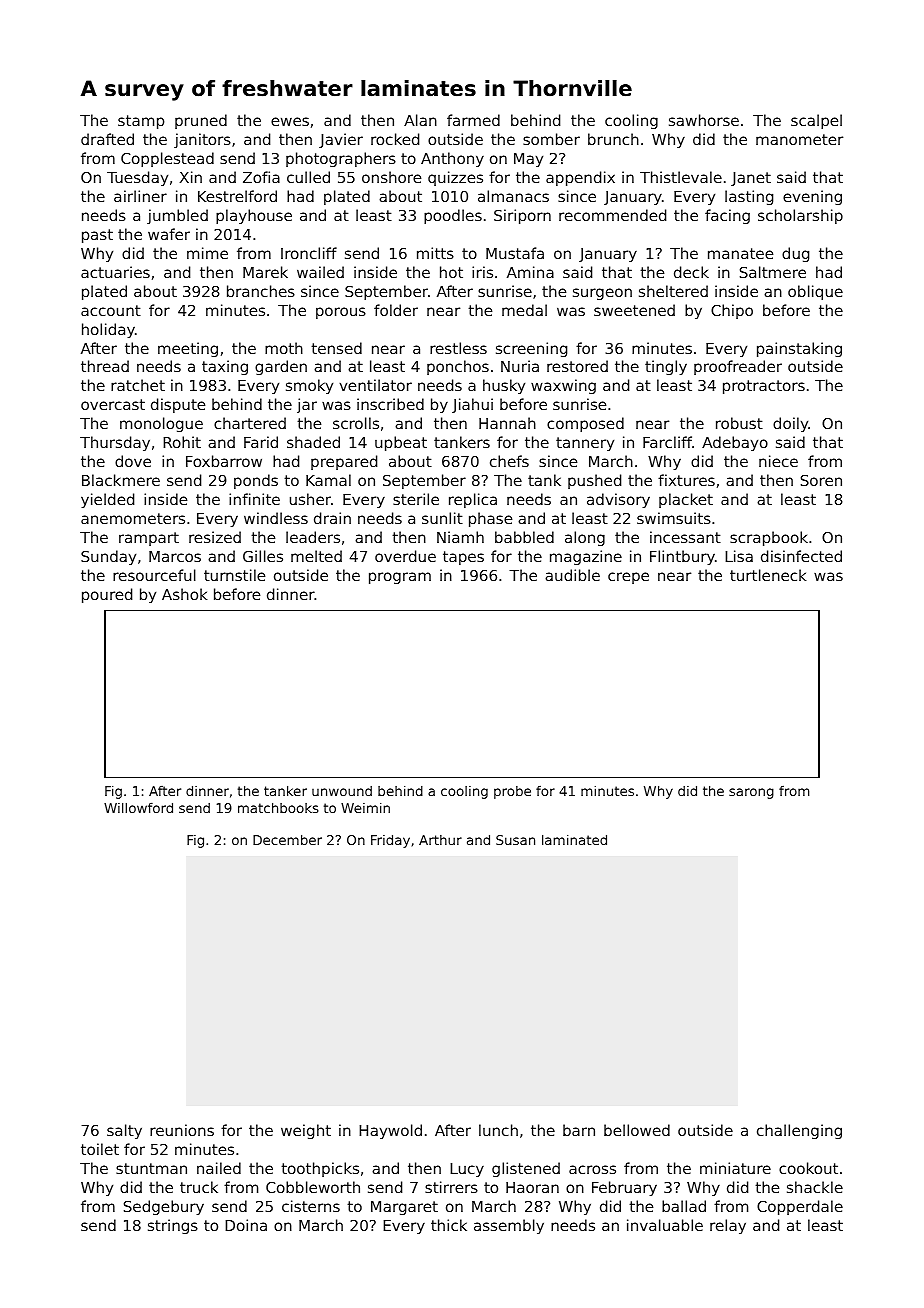 The image size is (924, 1308). What do you see at coordinates (254, 499) in the screenshot?
I see `infinite` at bounding box center [254, 499].
